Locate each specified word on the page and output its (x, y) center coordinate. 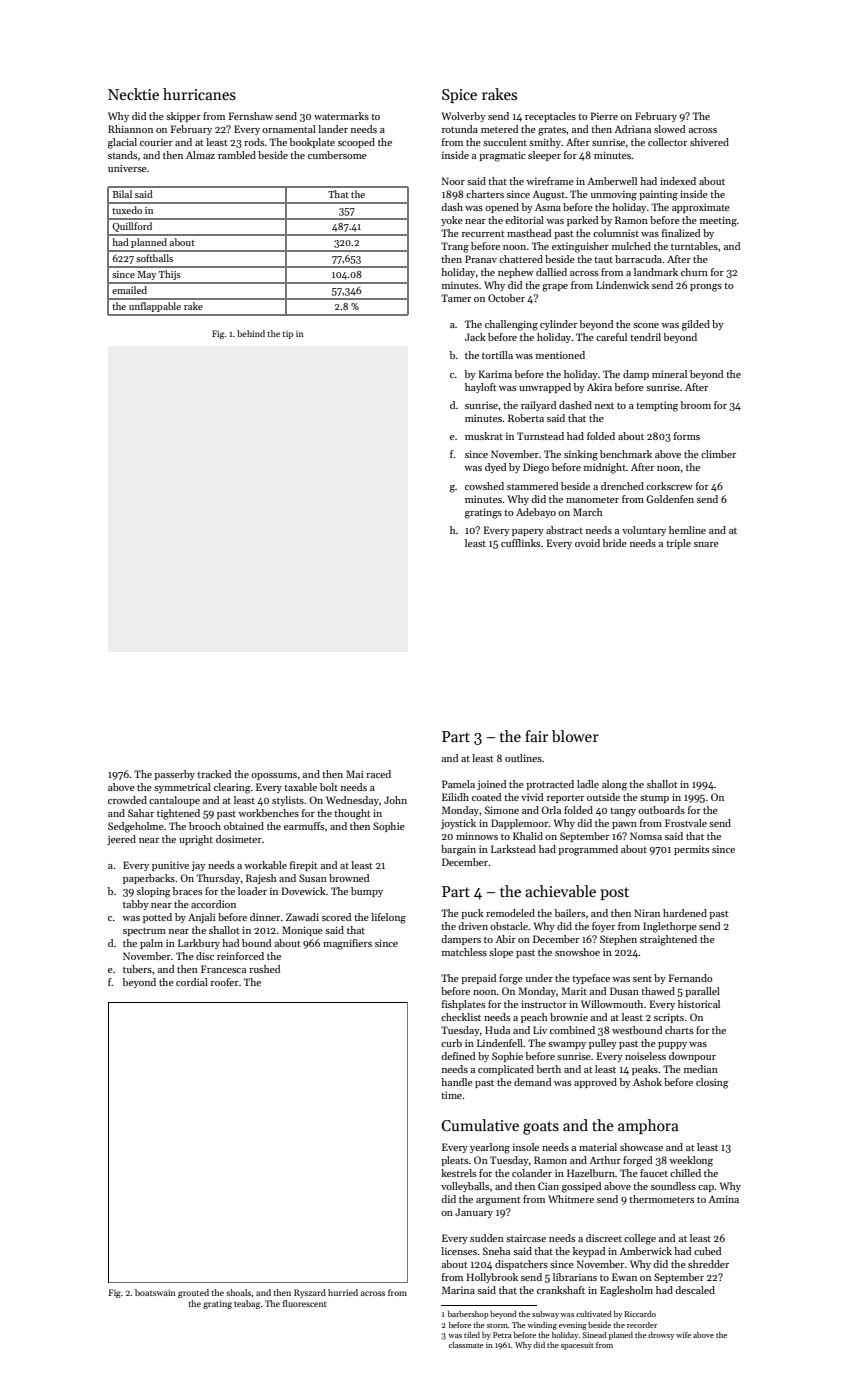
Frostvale (686, 823)
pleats (454, 1161)
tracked (214, 774)
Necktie (133, 94)
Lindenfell (500, 1043)
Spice (459, 96)
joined (491, 785)
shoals (238, 1292)
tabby (136, 905)
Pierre (604, 116)
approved (595, 1083)
